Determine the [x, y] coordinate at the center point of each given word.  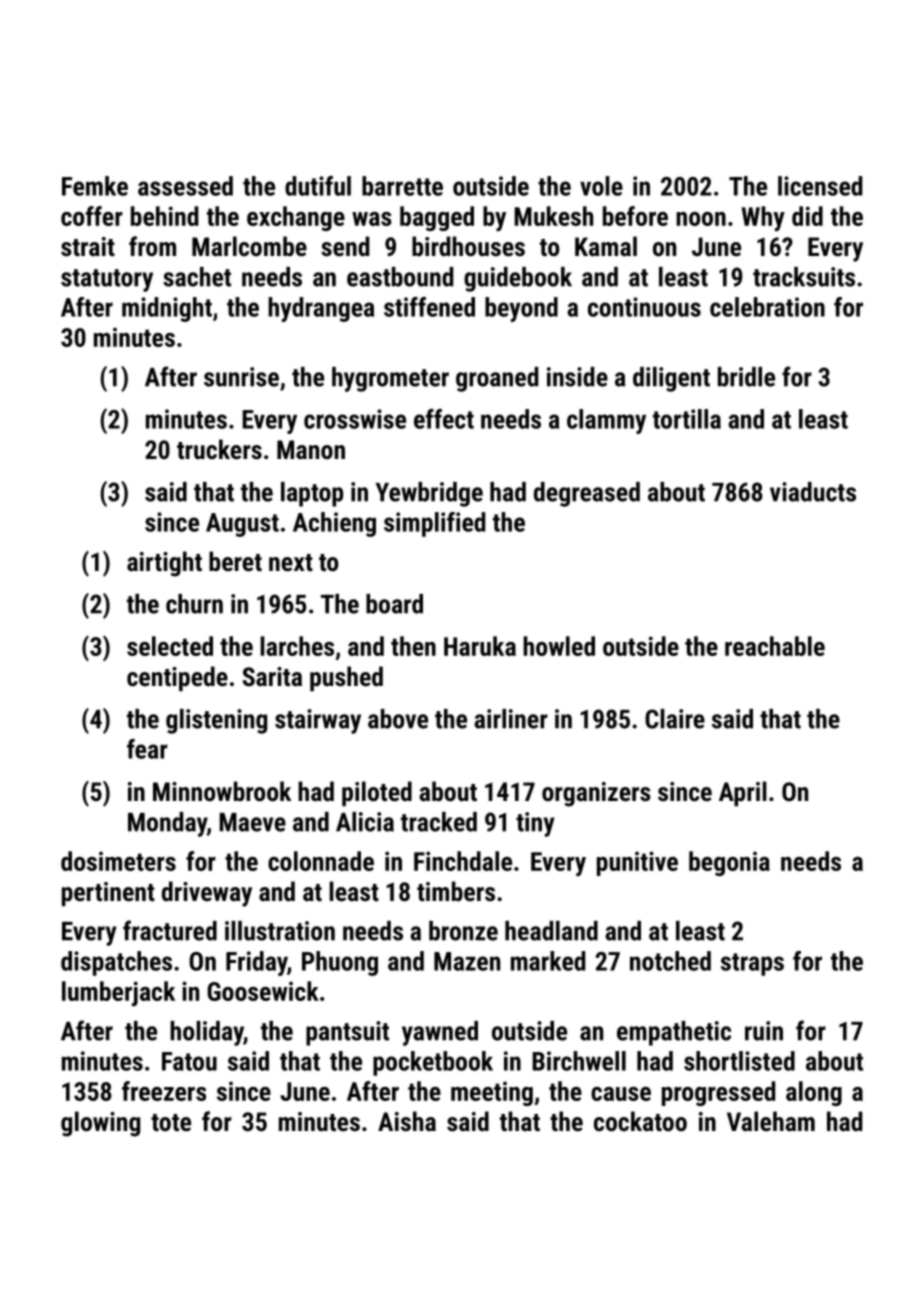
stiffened [429, 307]
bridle [746, 377]
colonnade [321, 861]
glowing [100, 1124]
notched [670, 961]
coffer [92, 216]
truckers [219, 449]
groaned [497, 379]
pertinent [108, 894]
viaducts [813, 492]
